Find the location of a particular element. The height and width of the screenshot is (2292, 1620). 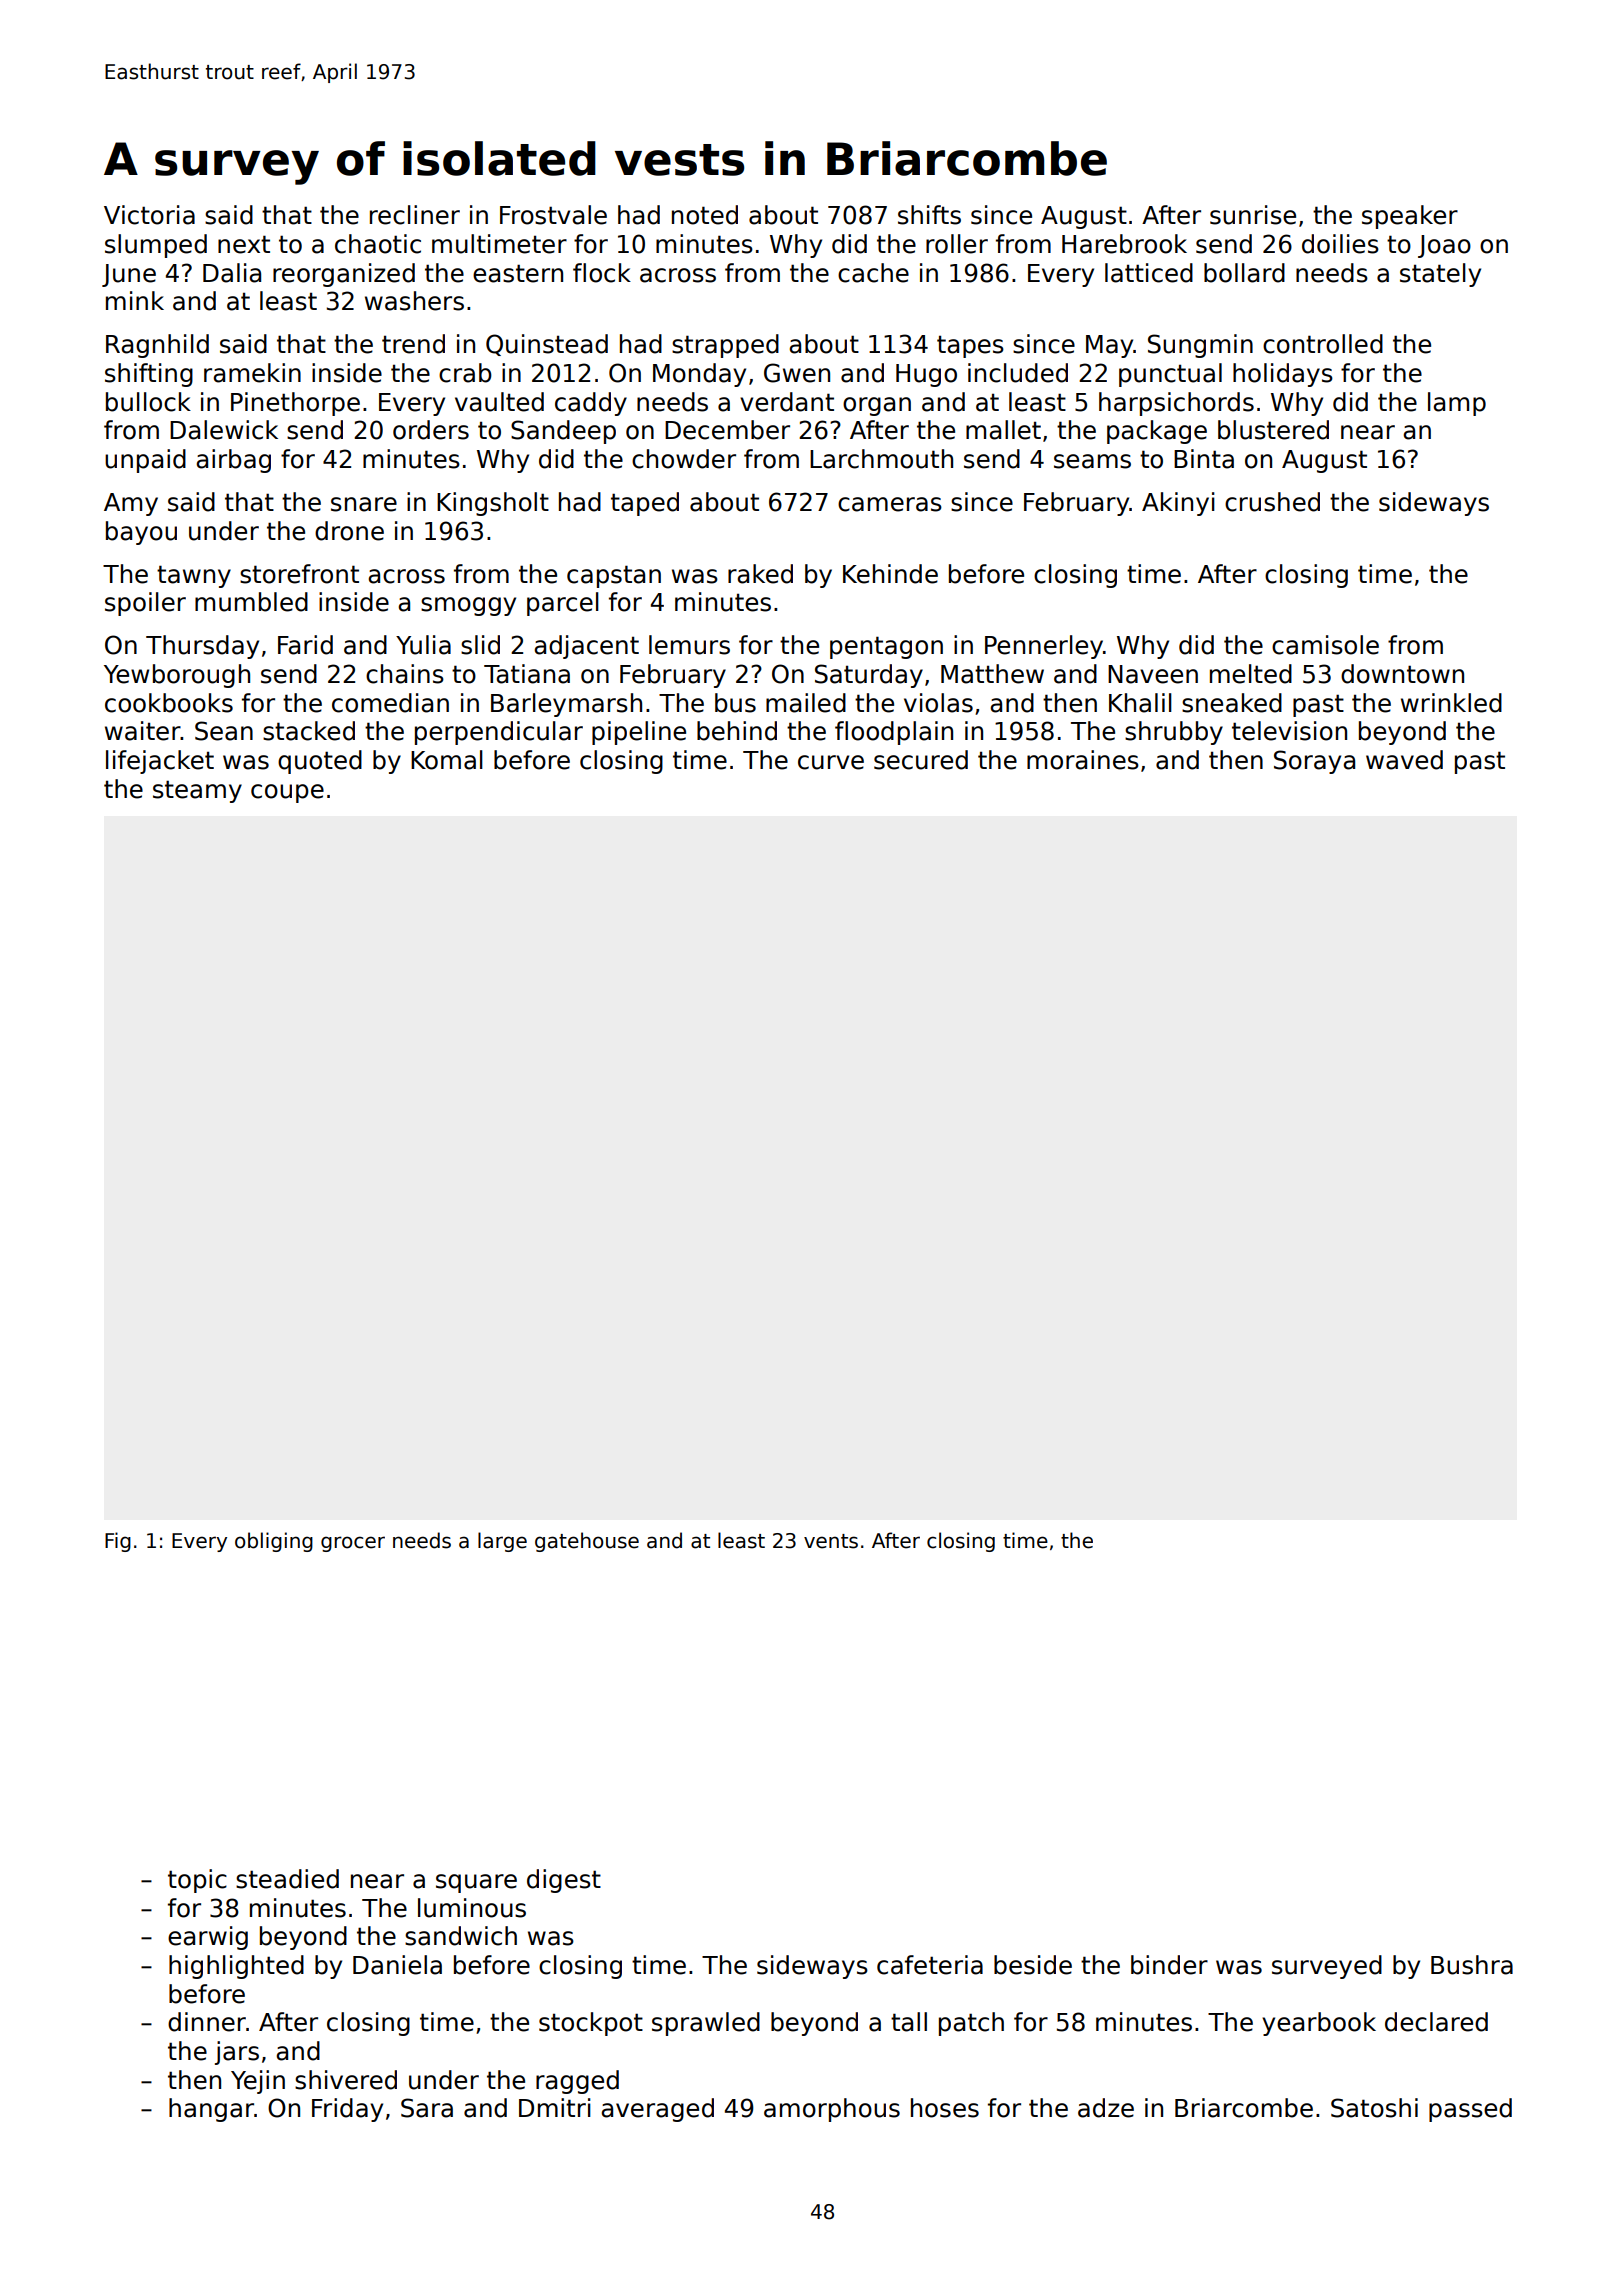

seams is located at coordinates (1092, 461).
